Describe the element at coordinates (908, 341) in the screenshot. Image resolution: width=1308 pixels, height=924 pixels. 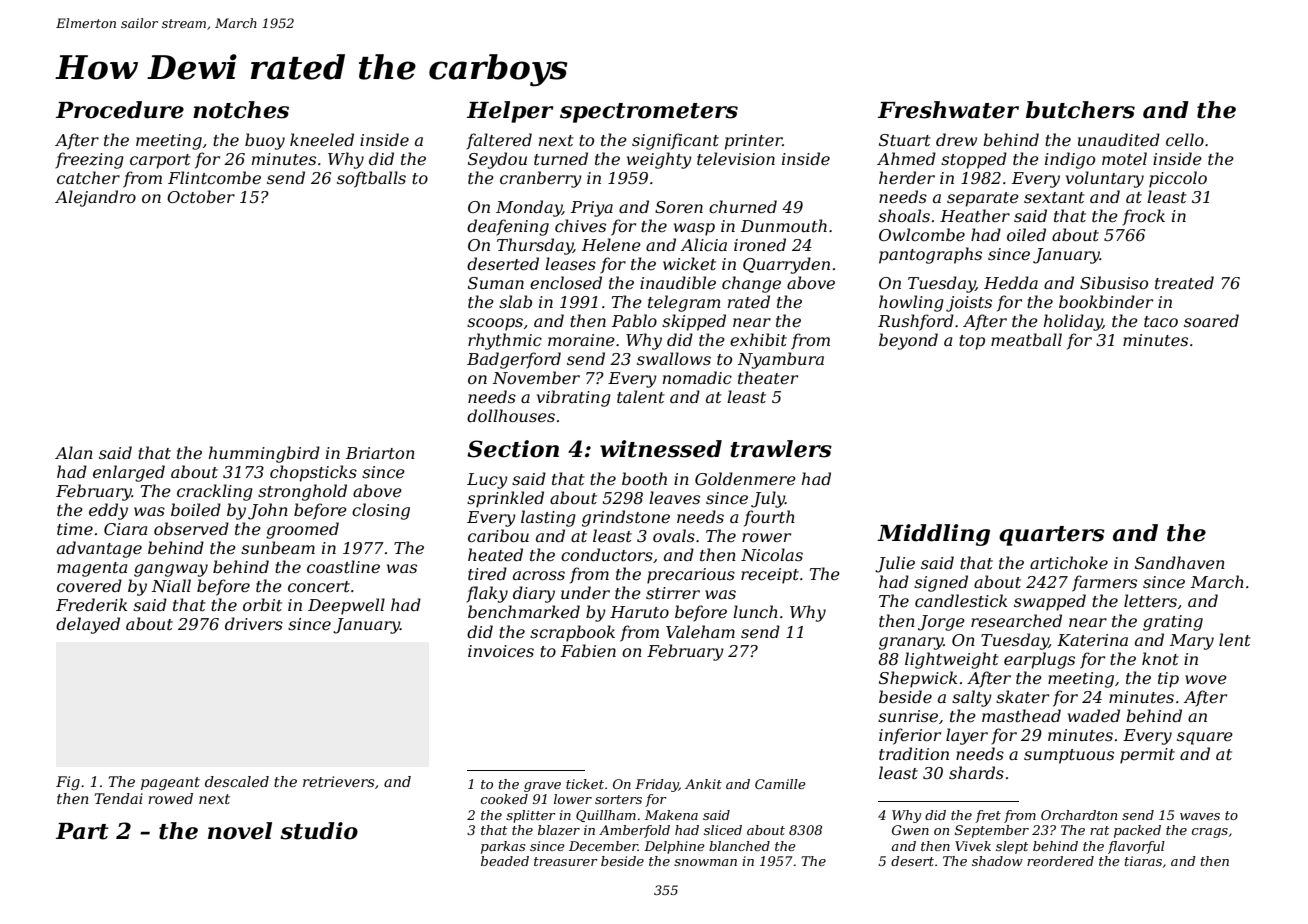
I see `beyond` at that location.
